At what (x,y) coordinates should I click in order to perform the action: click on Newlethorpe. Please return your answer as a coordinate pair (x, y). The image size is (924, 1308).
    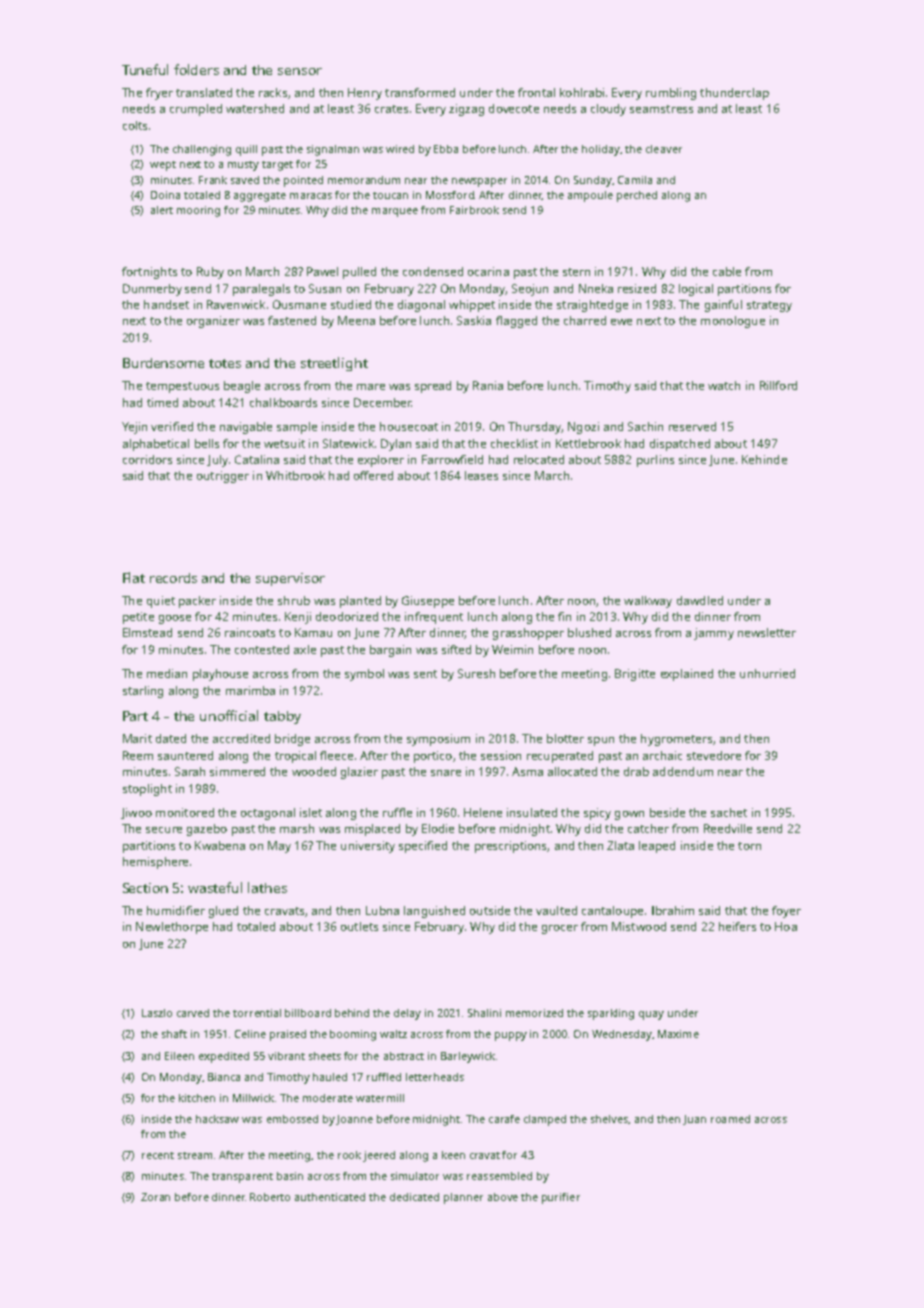
    Looking at the image, I should click on (172, 928).
